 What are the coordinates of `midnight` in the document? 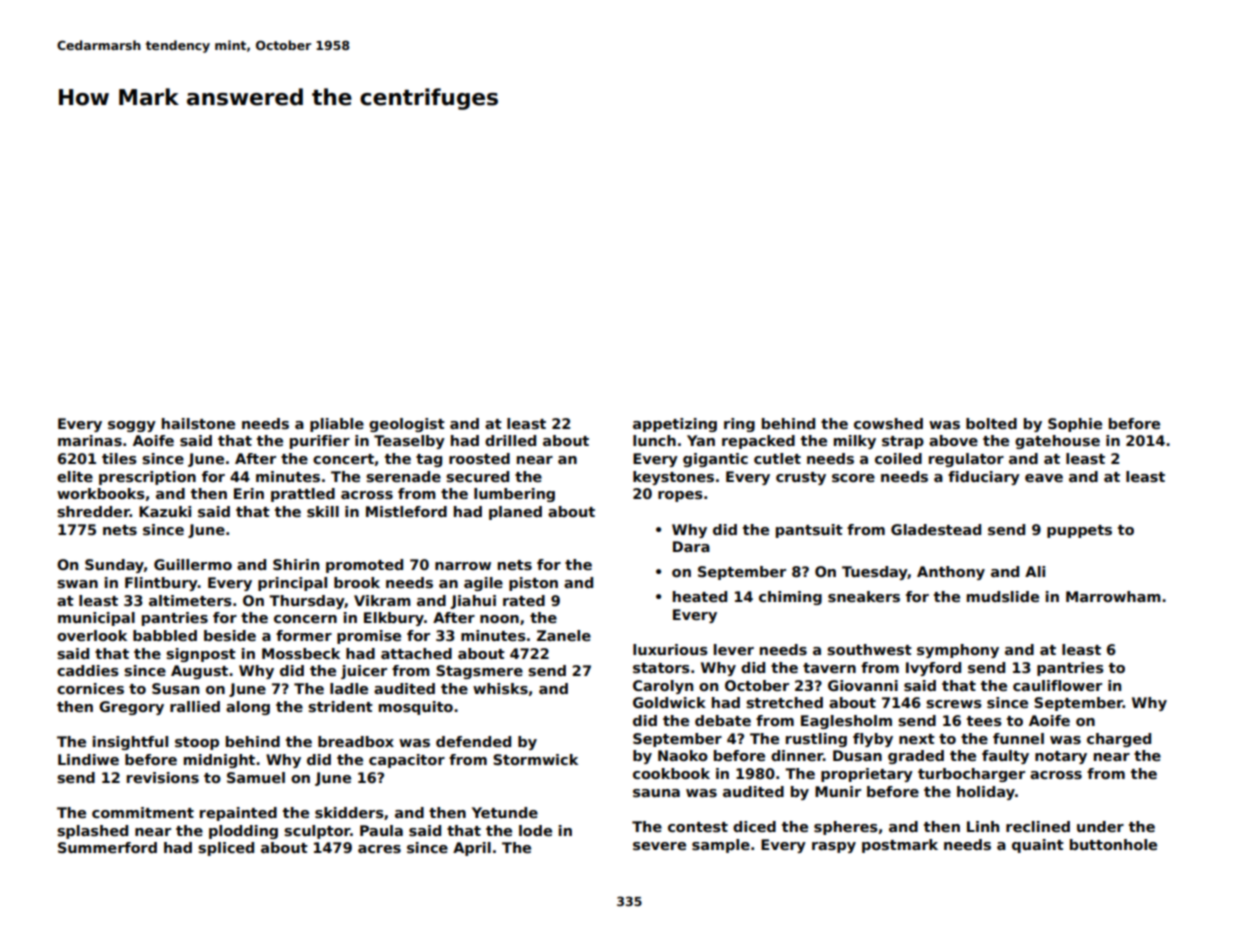 It's located at (219, 761).
